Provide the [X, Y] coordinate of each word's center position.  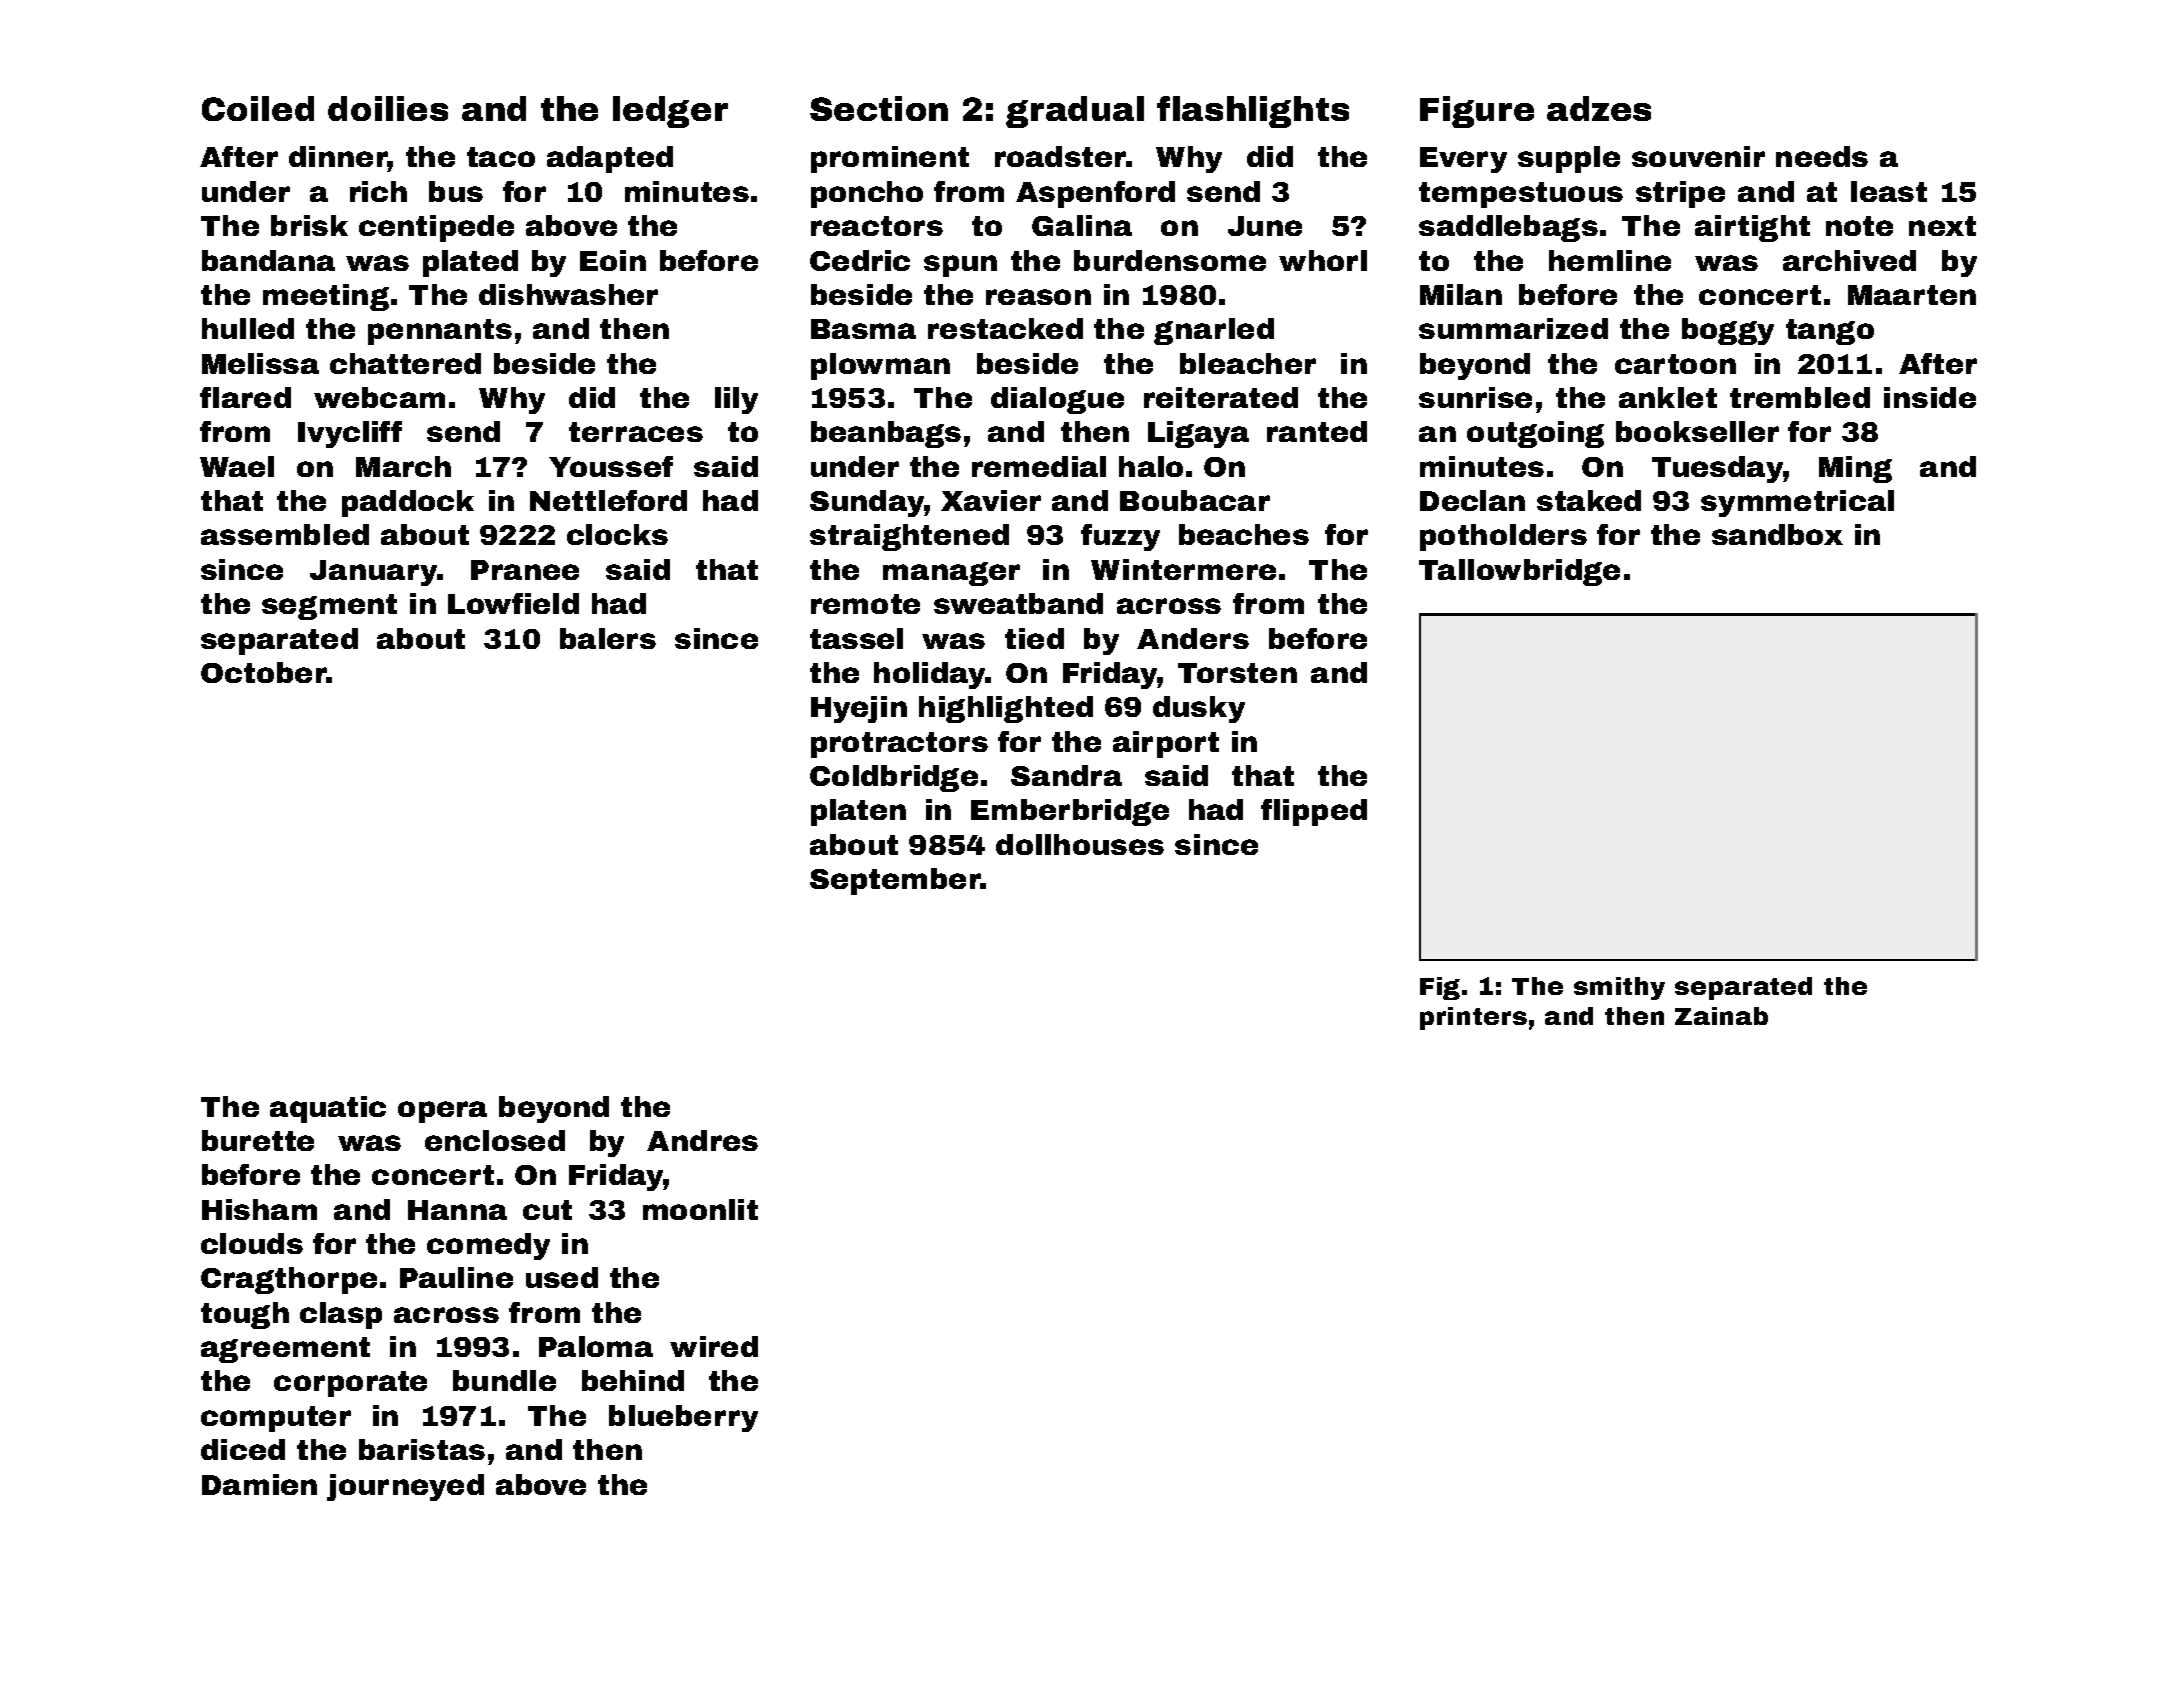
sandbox [1777, 534]
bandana [268, 260]
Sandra [1066, 775]
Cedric [860, 260]
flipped [1314, 812]
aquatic [328, 1109]
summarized [1513, 328]
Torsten [1237, 673]
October [264, 672]
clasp [341, 1315]
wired [714, 1346]
